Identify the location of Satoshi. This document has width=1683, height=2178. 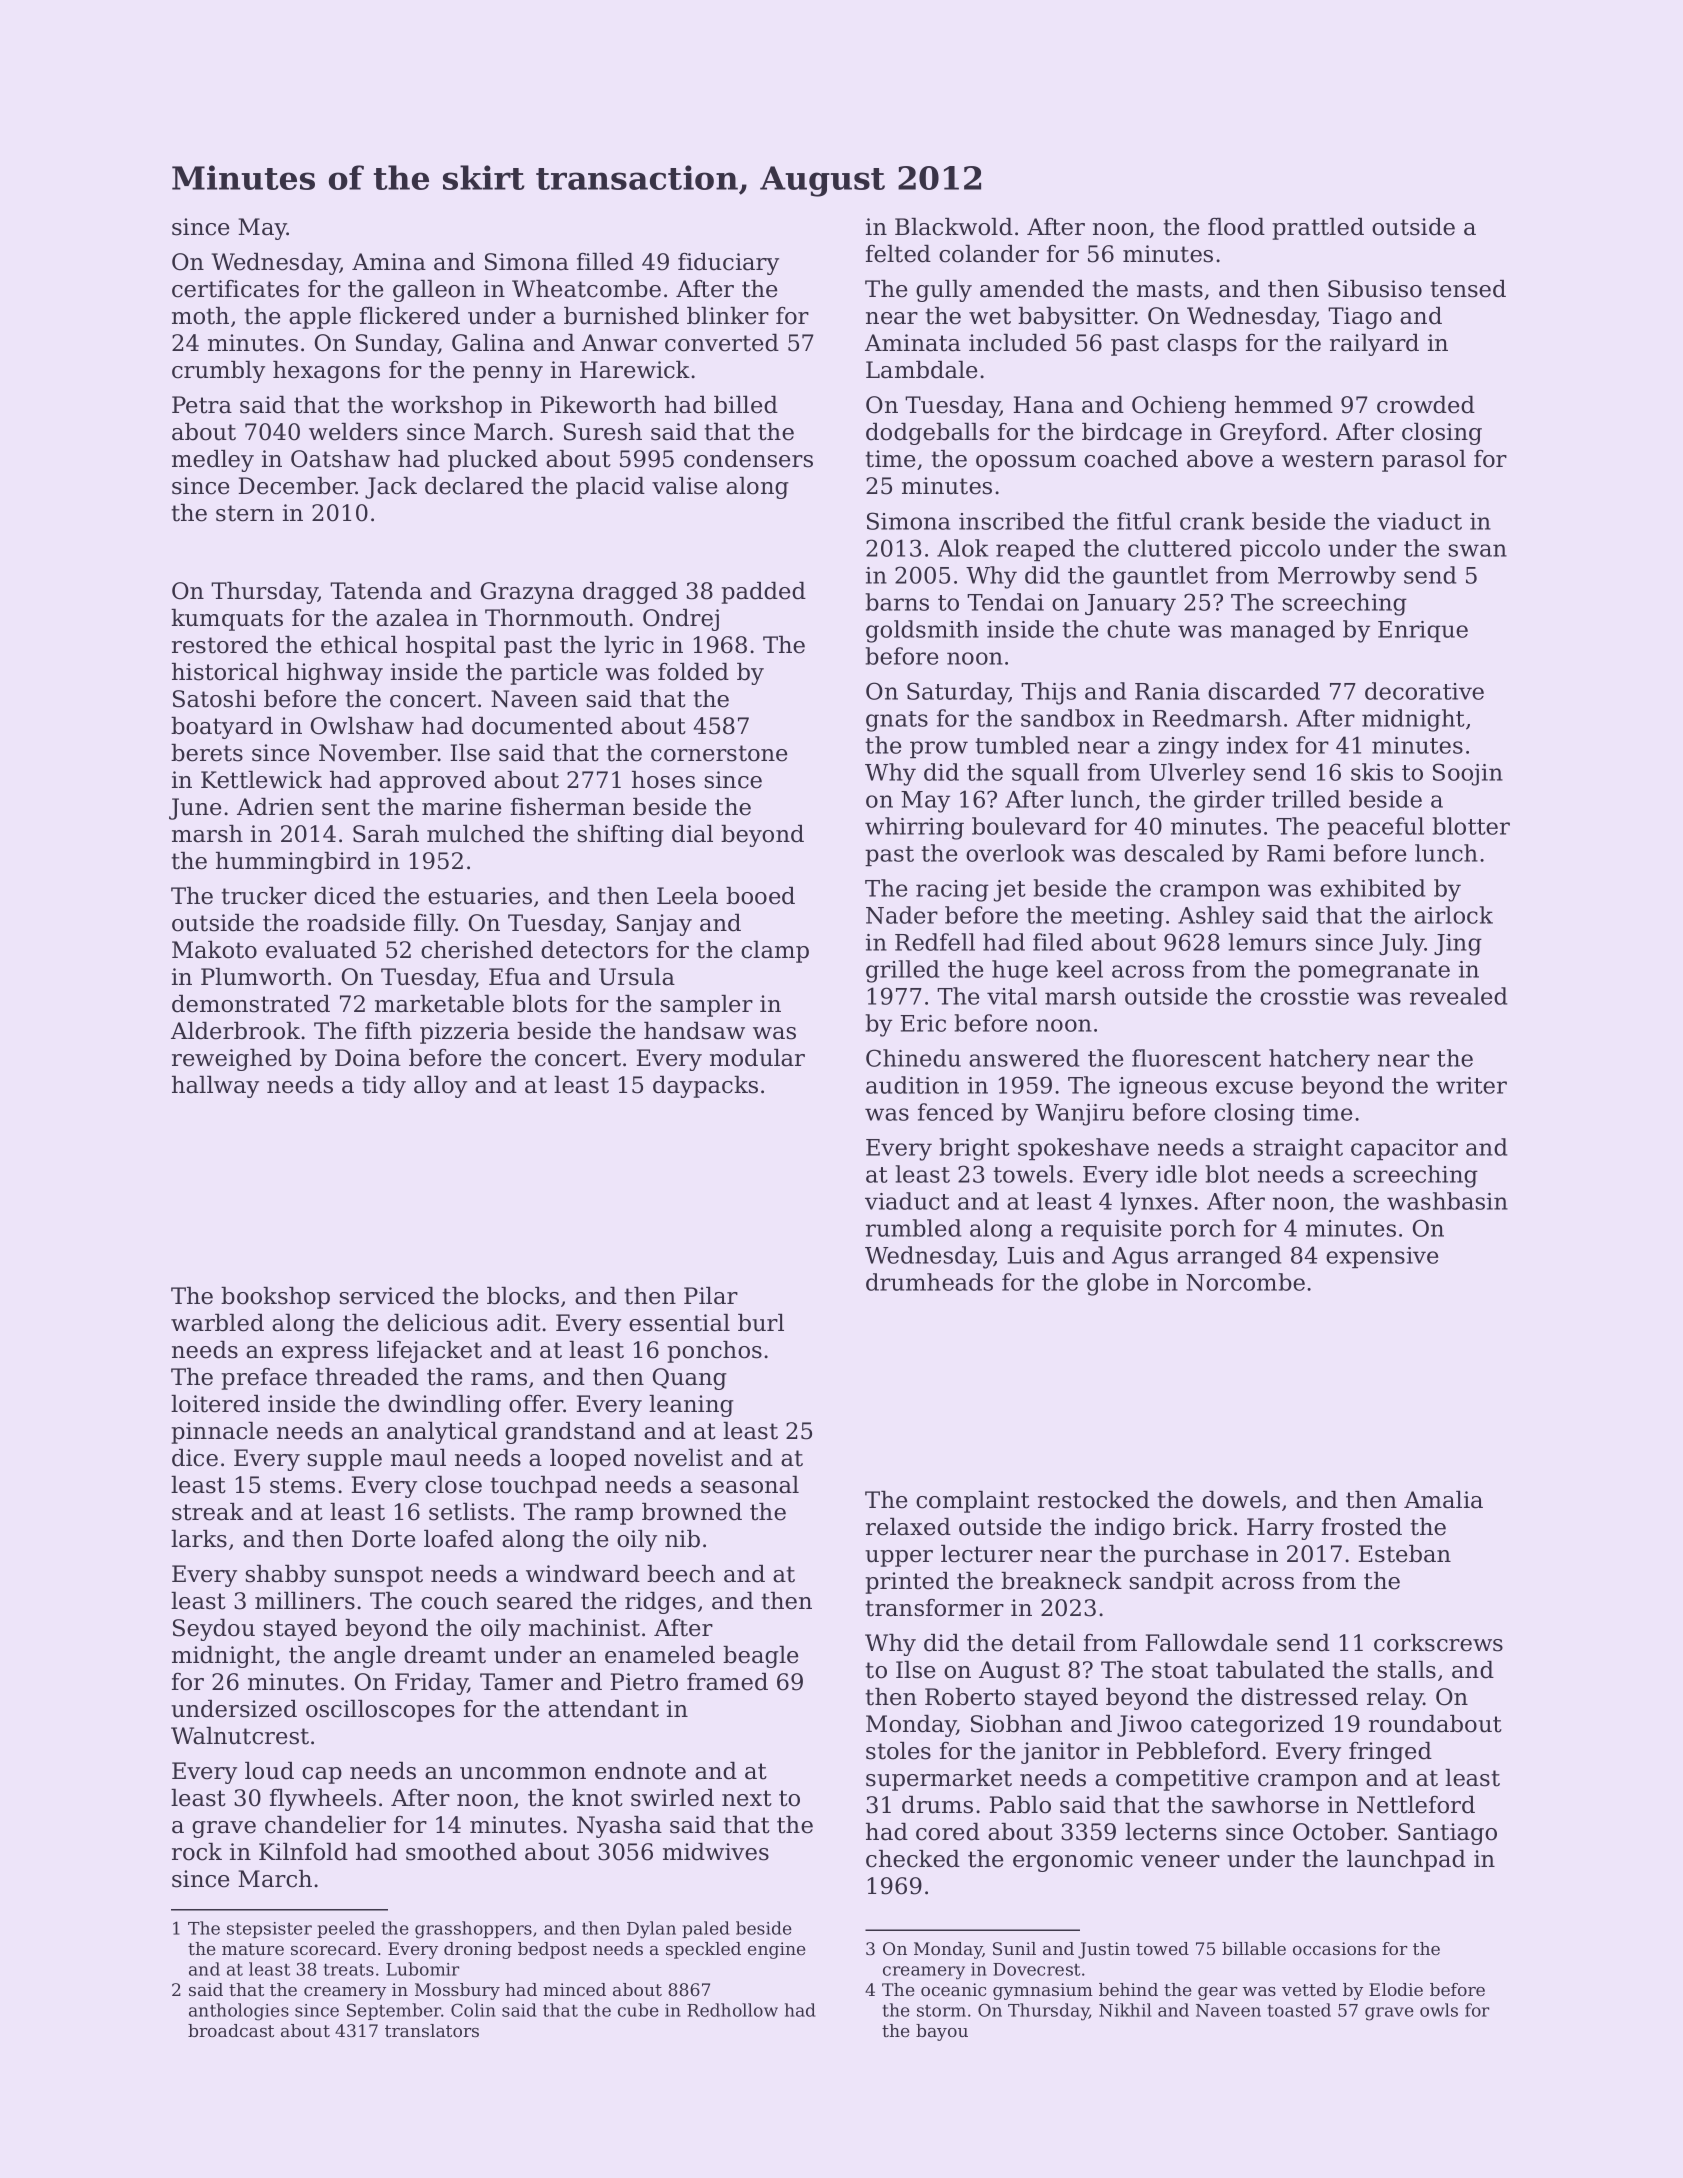
(214, 699).
